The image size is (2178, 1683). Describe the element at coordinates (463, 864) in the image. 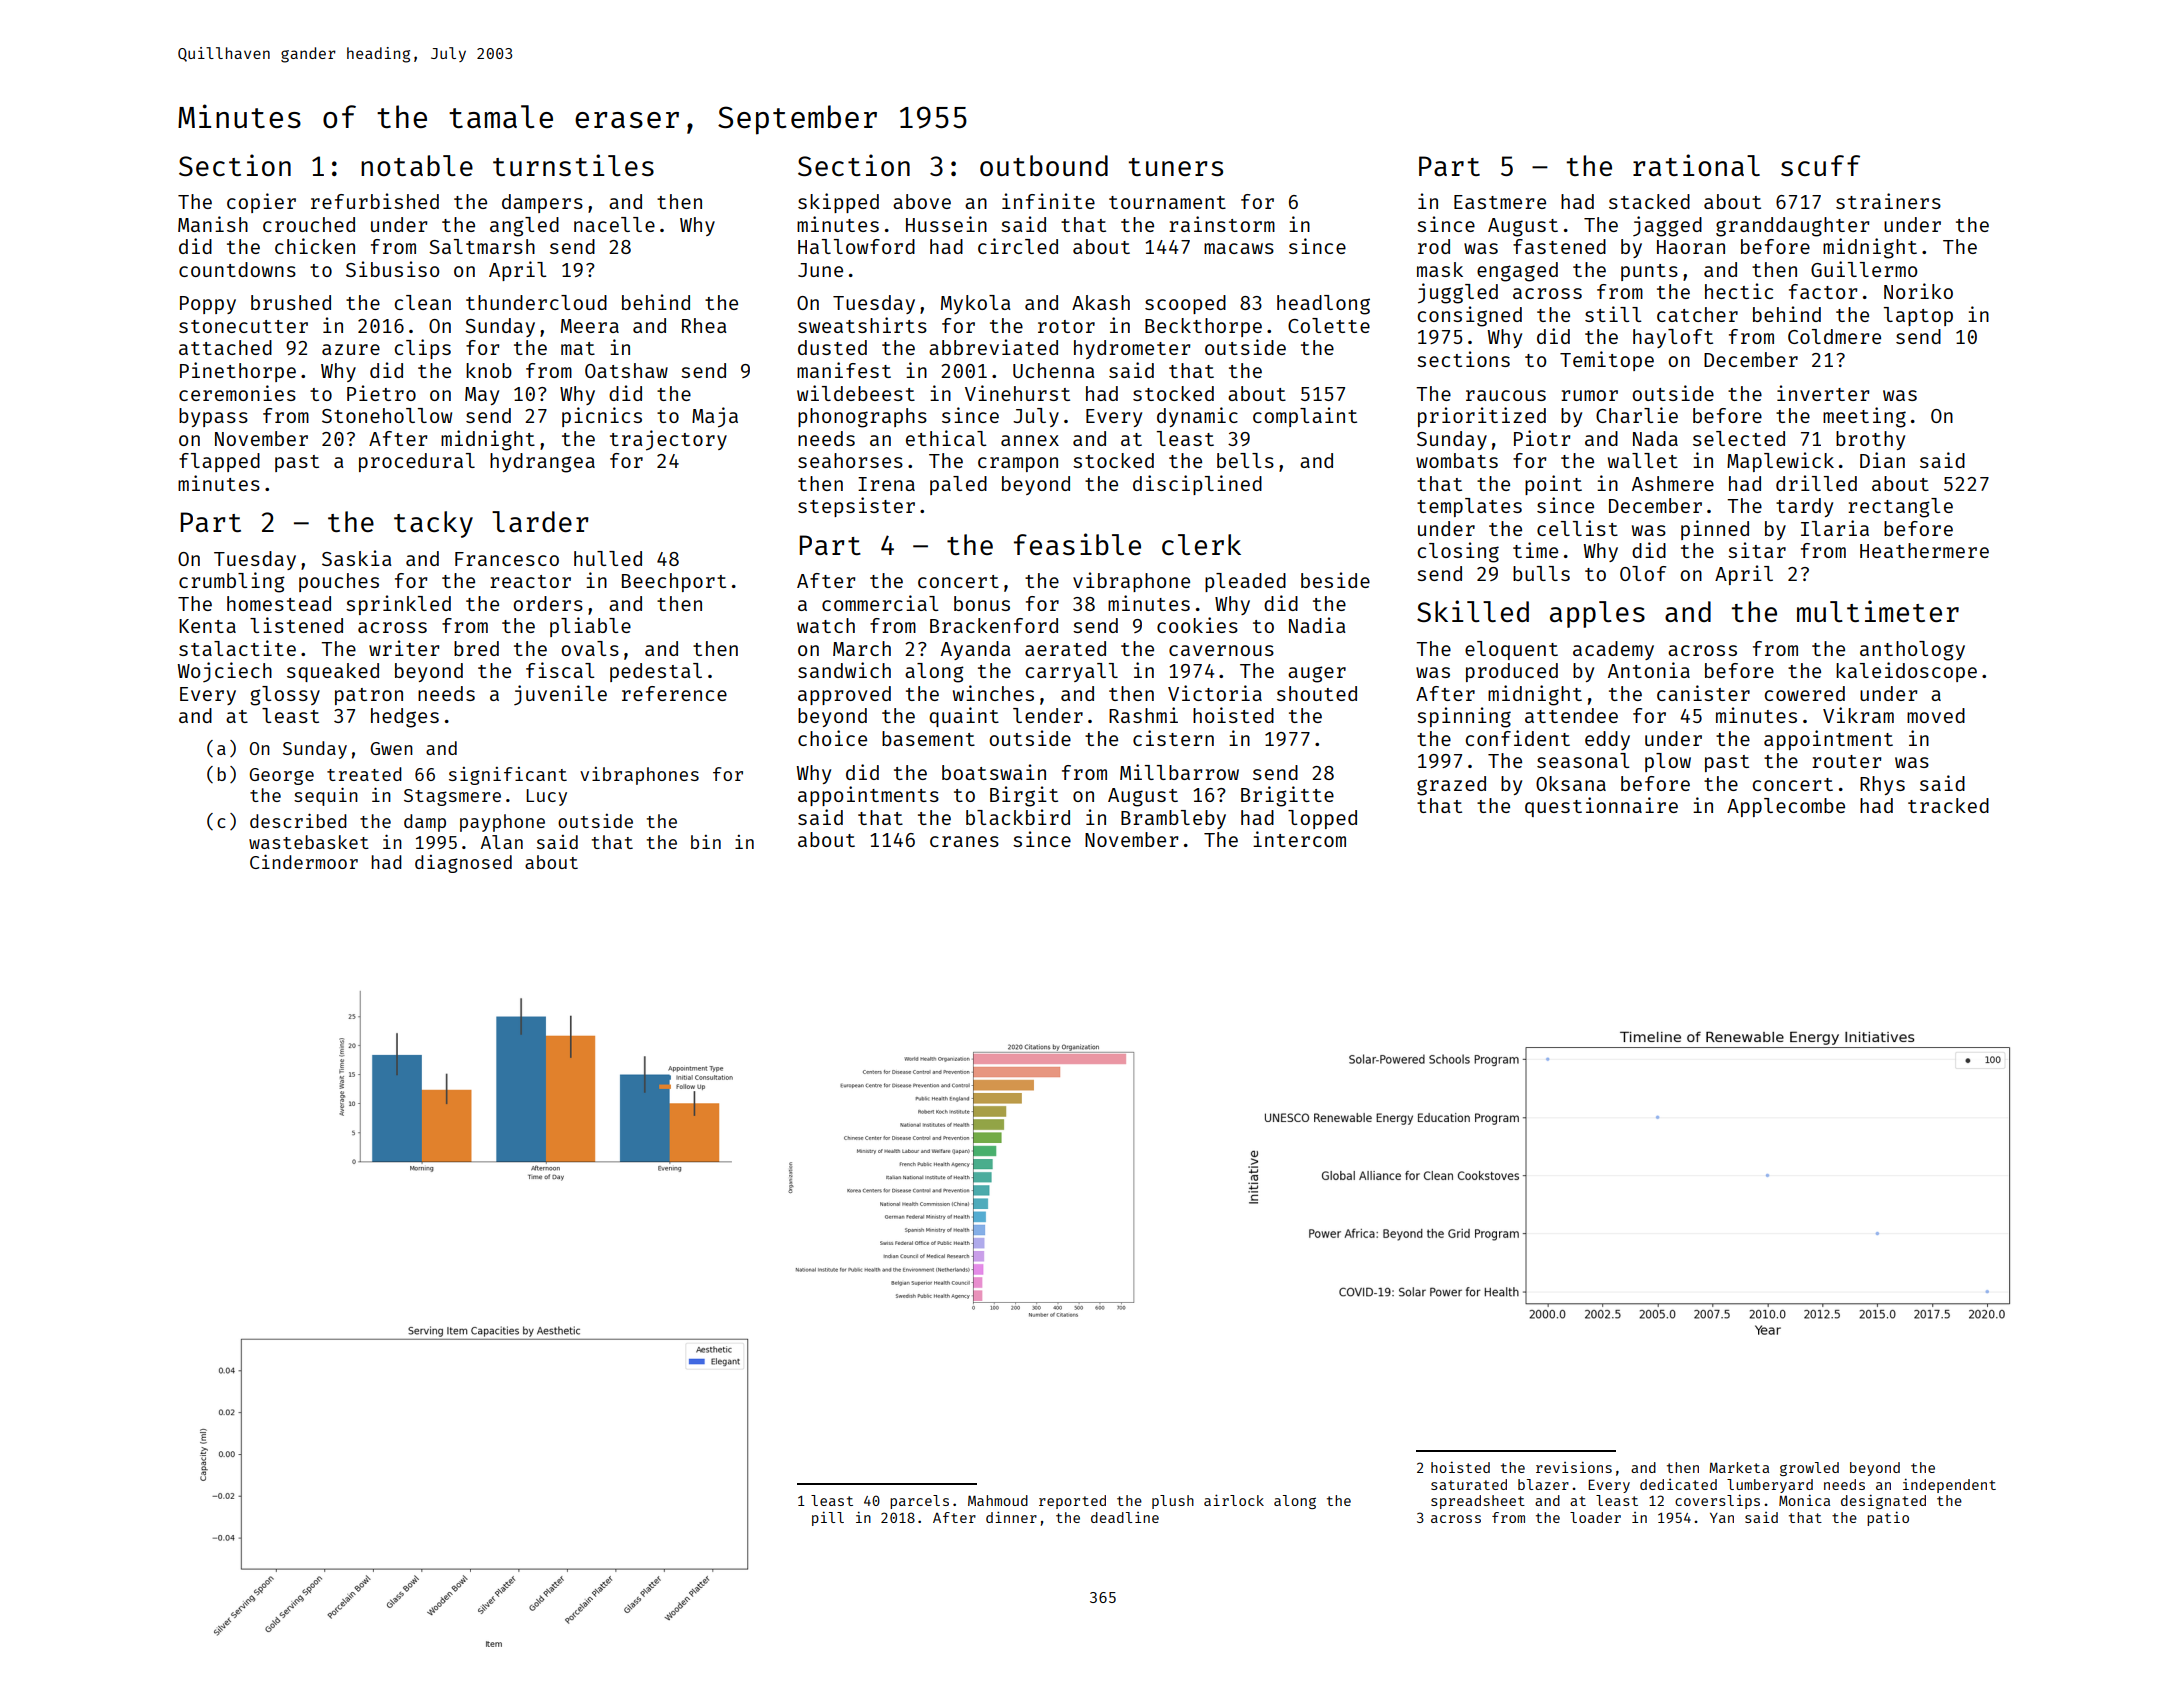

I see `diagnosed` at that location.
